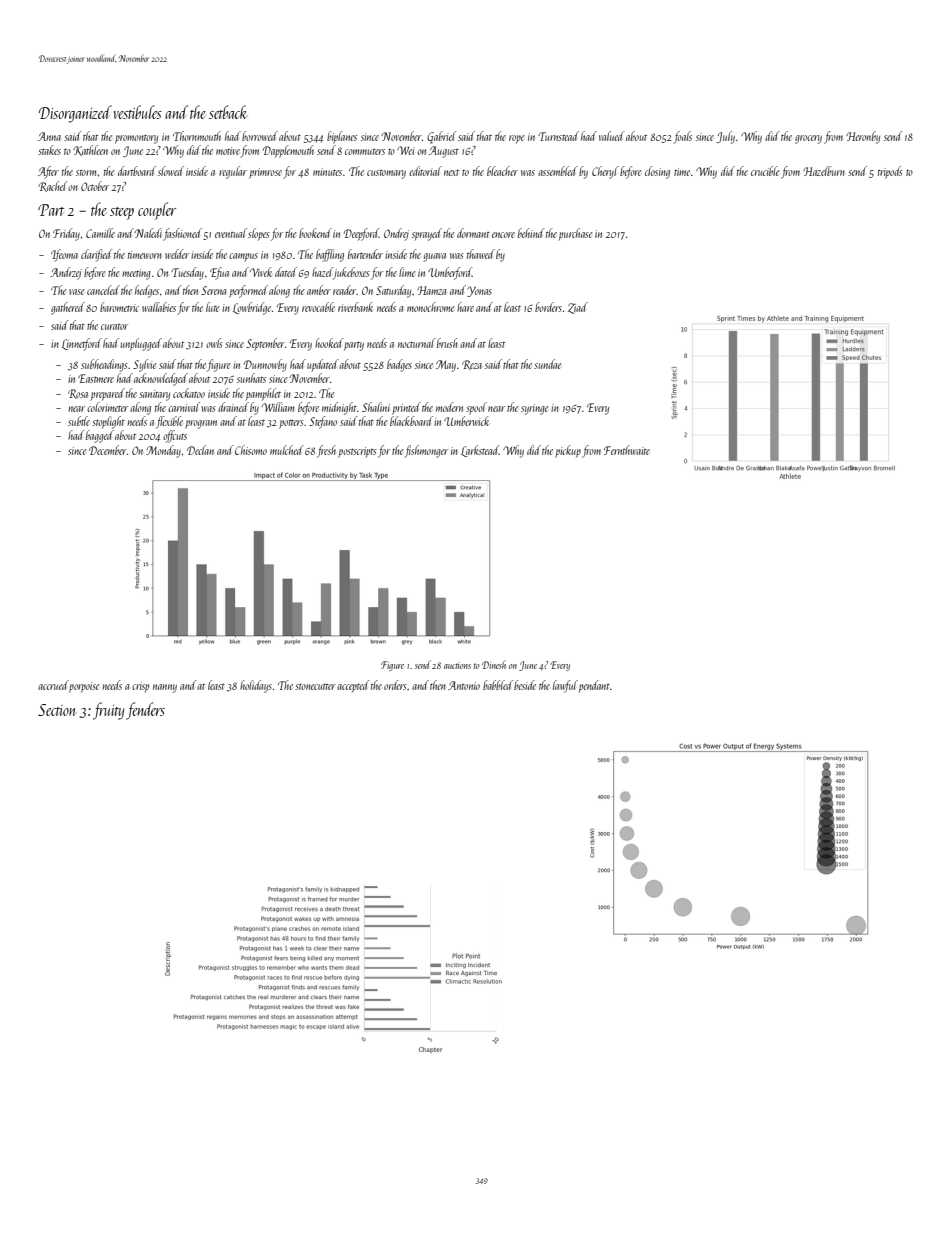 The height and width of the screenshot is (1233, 952). What do you see at coordinates (365, 152) in the screenshot?
I see `commuters` at bounding box center [365, 152].
